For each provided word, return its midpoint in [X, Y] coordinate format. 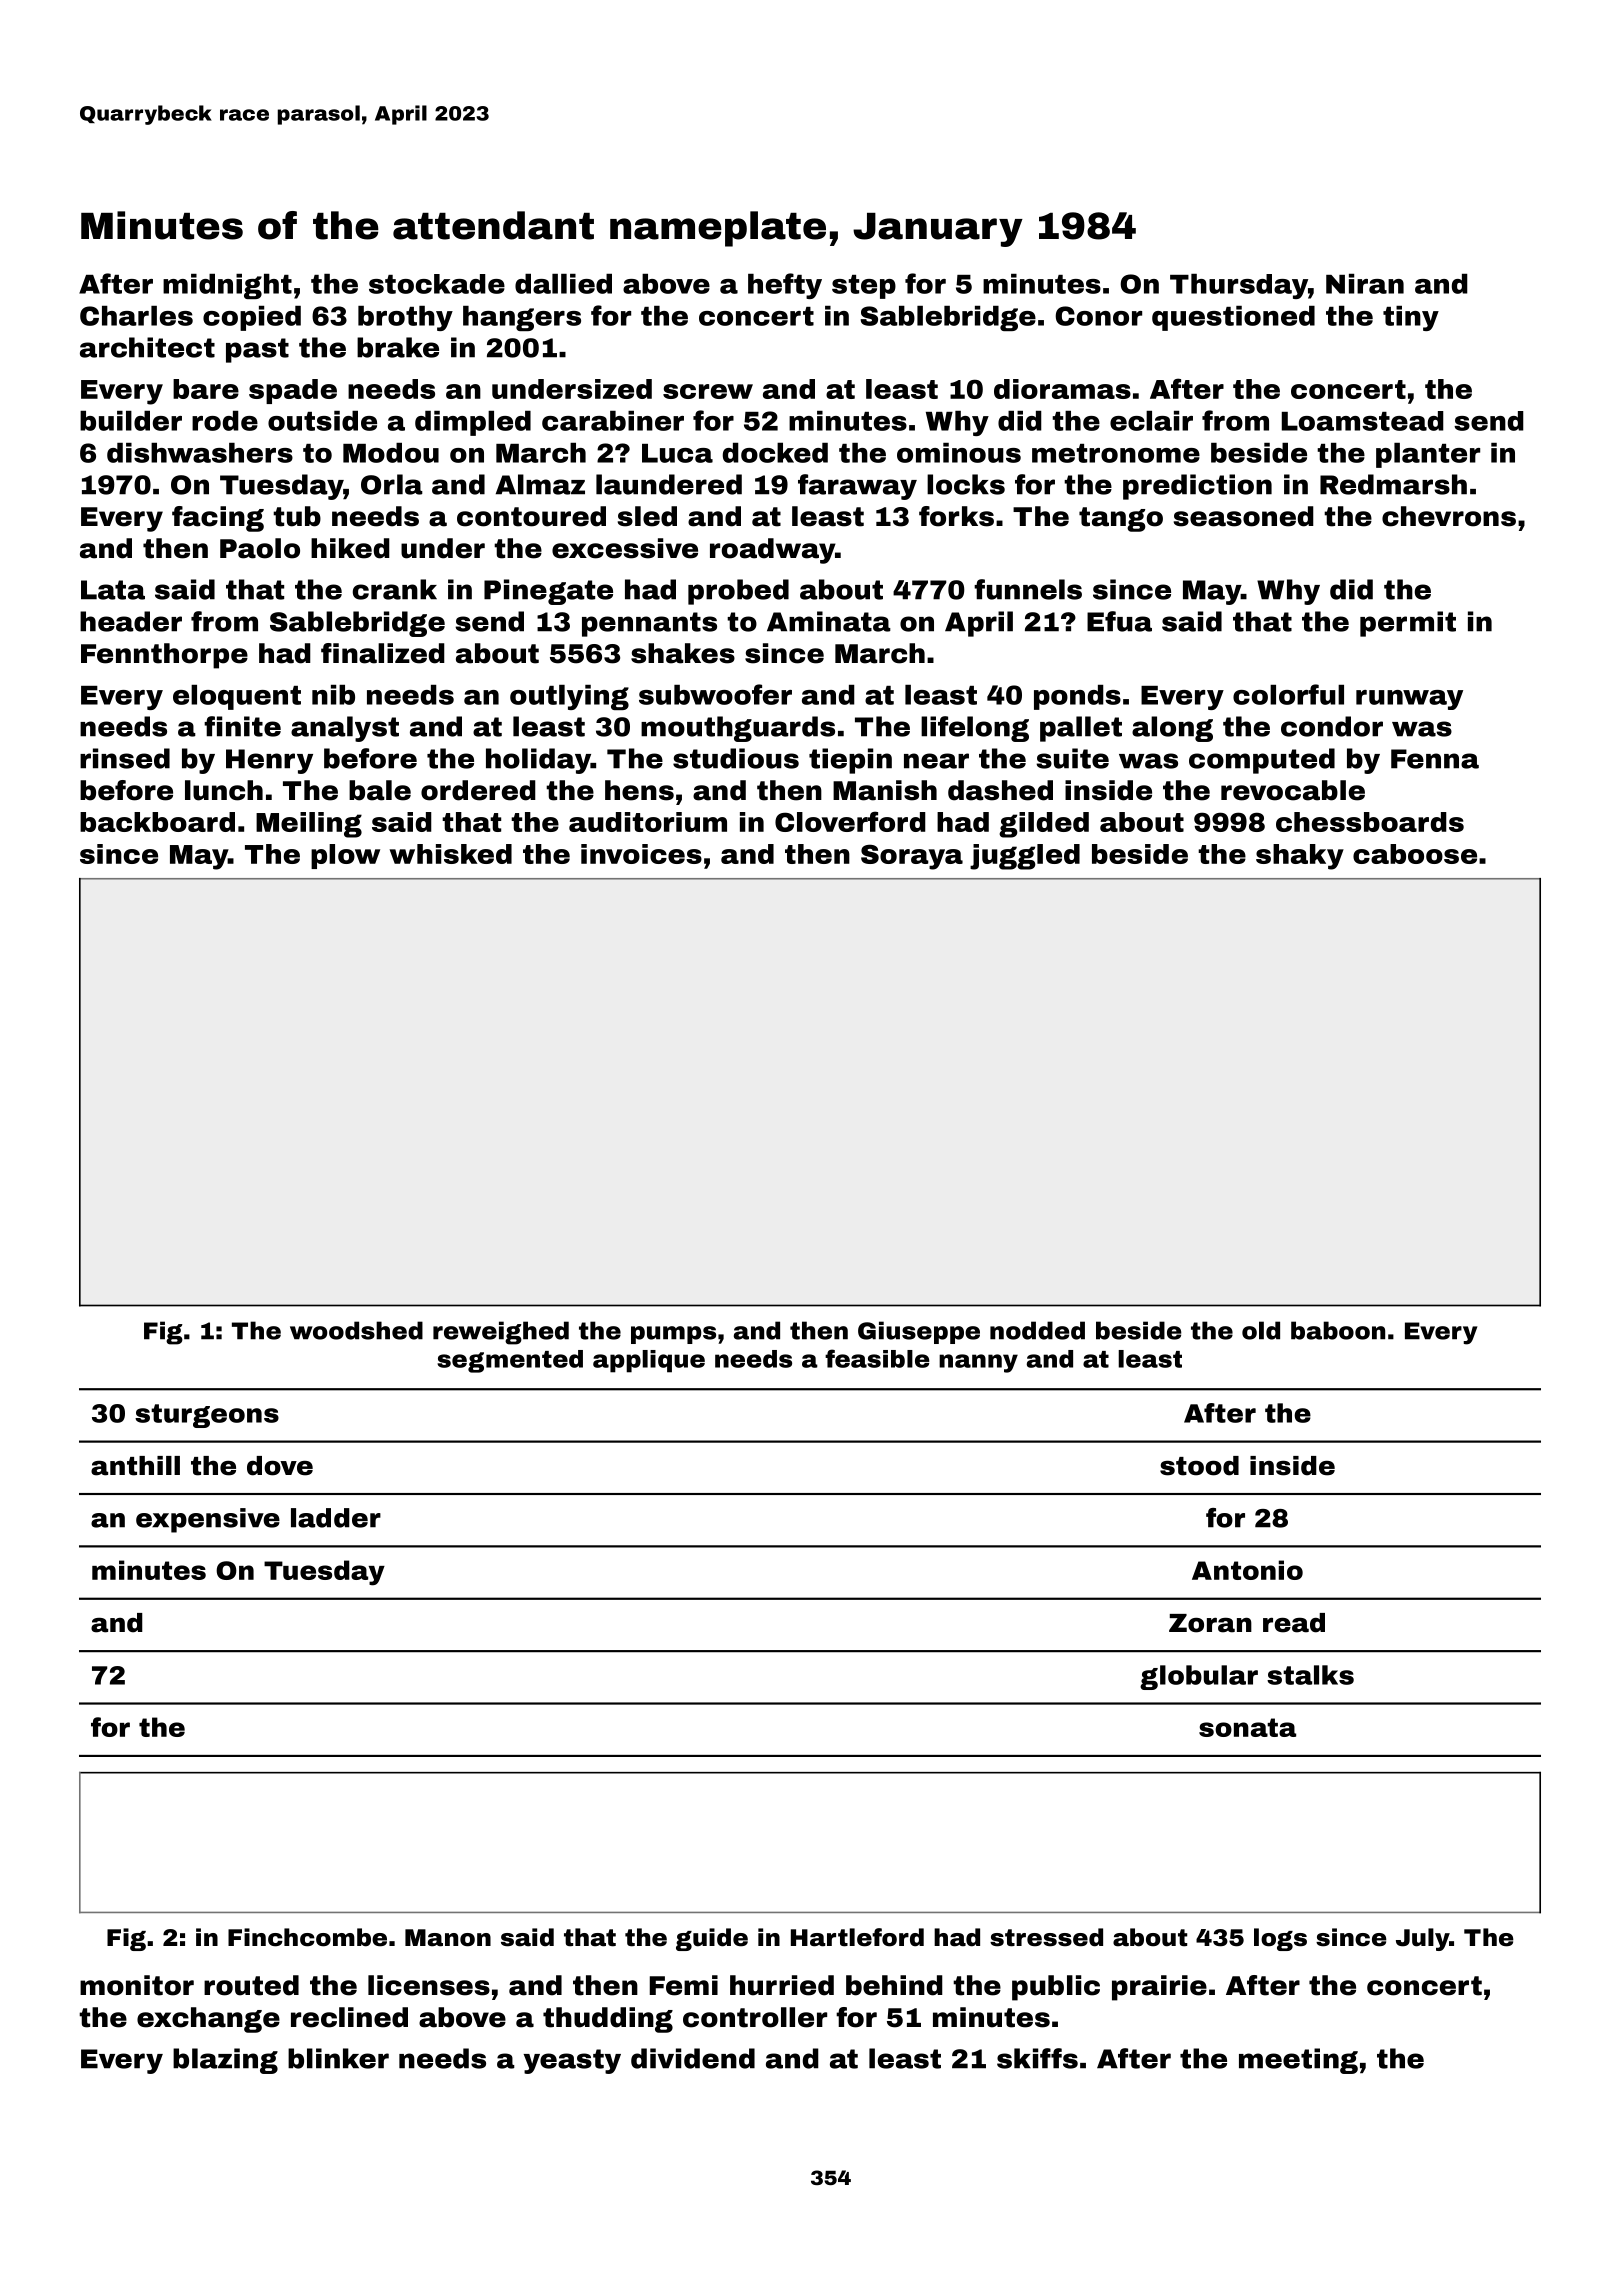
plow [345, 856]
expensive [208, 1520]
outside [322, 421]
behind [894, 1985]
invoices [641, 854]
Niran [1365, 284]
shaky [1300, 857]
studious [736, 758]
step [864, 287]
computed [1262, 761]
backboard [157, 822]
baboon [1338, 1330]
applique [649, 1361]
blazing [225, 2061]
